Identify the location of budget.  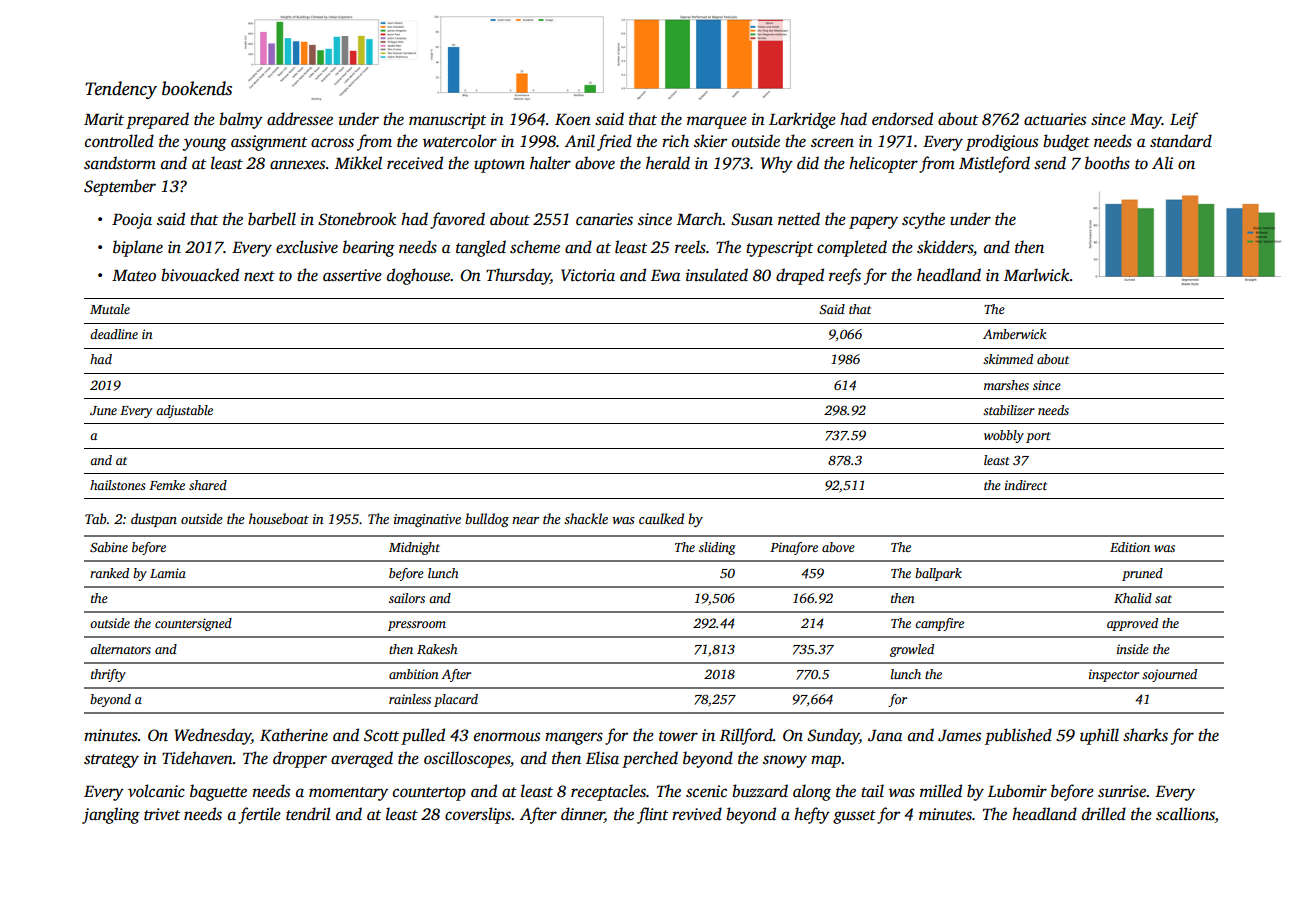
(1066, 142).
